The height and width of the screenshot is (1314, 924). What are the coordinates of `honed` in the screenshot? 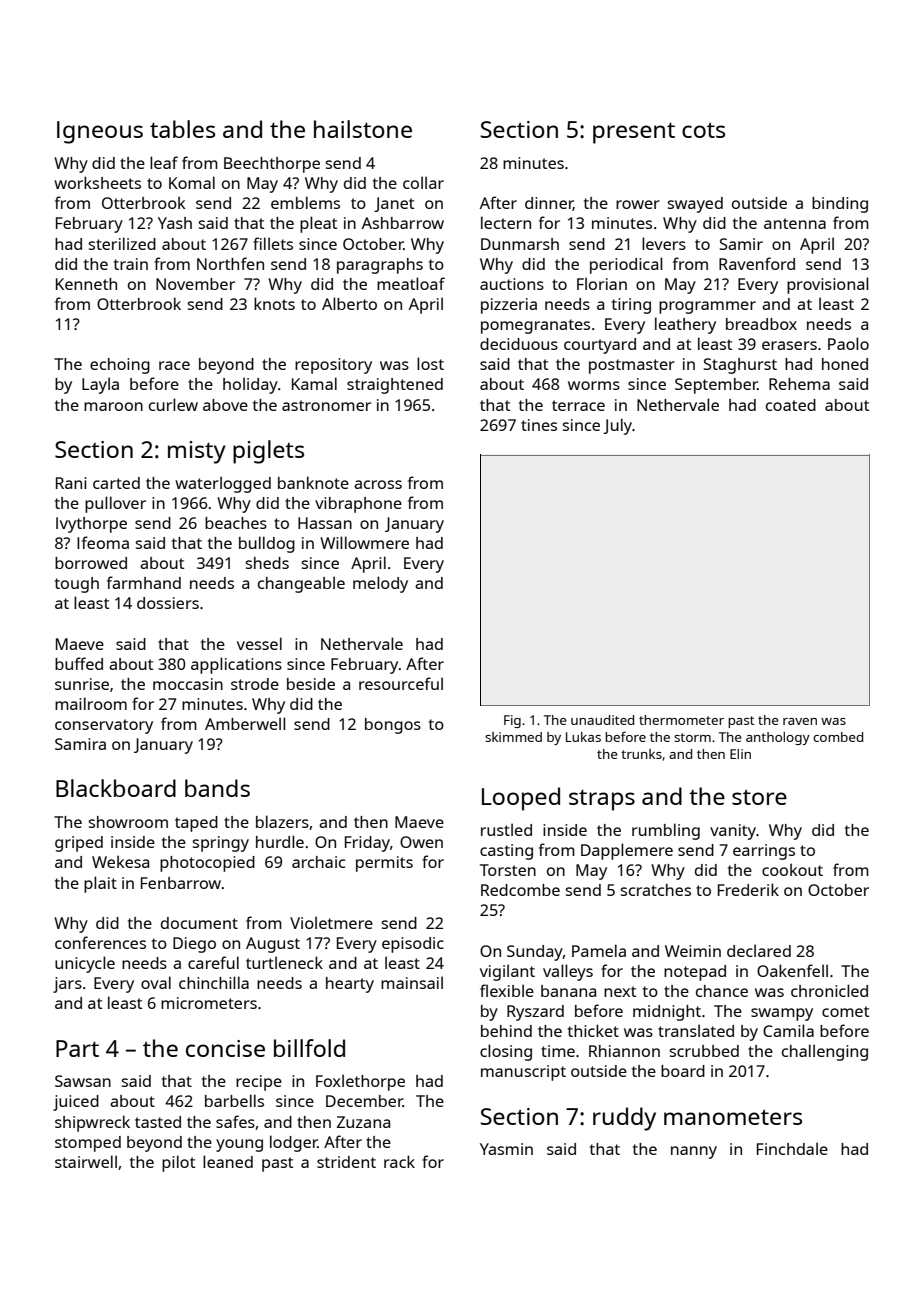 It's located at (845, 364).
